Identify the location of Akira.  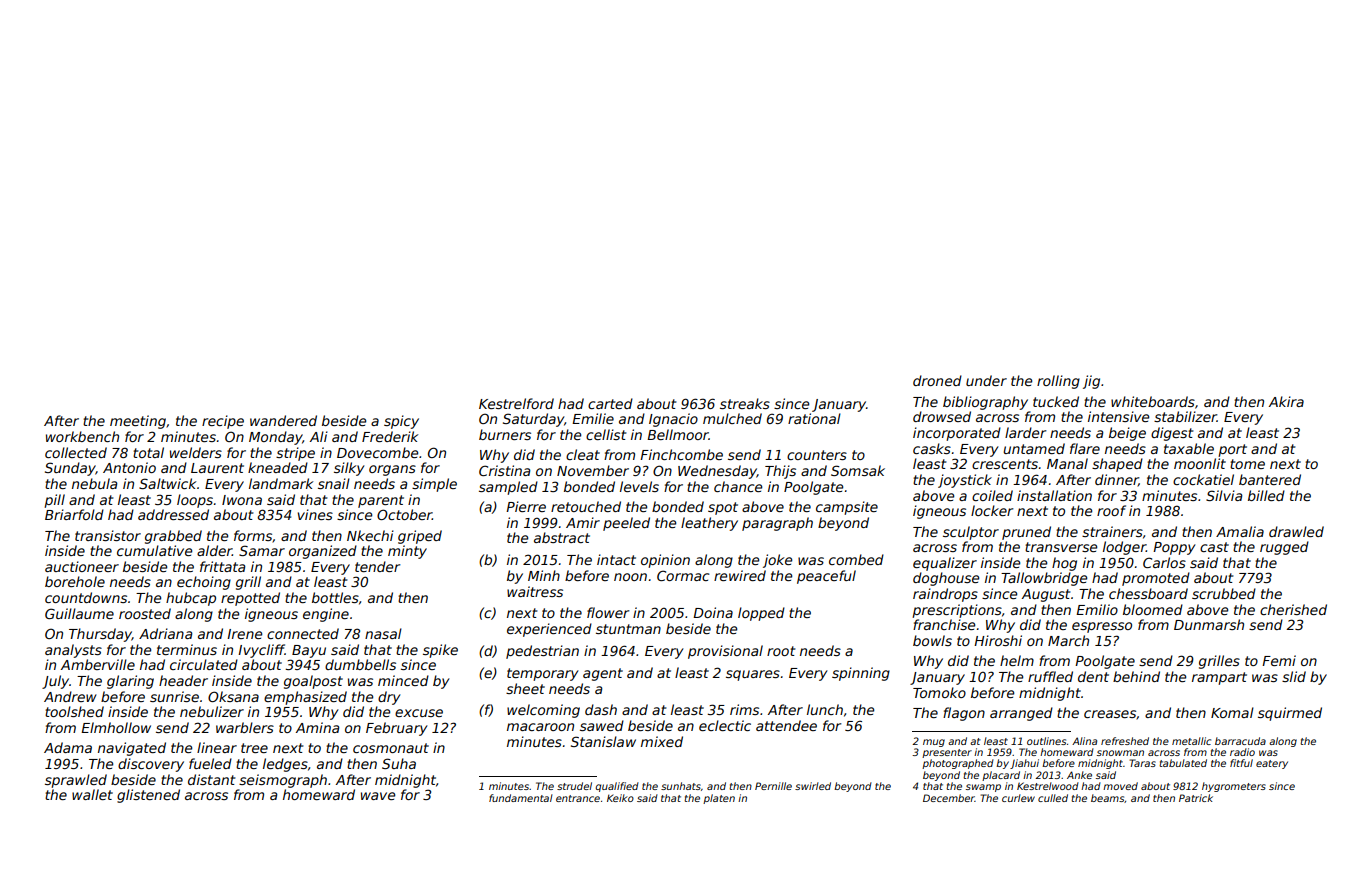
(1286, 401).
